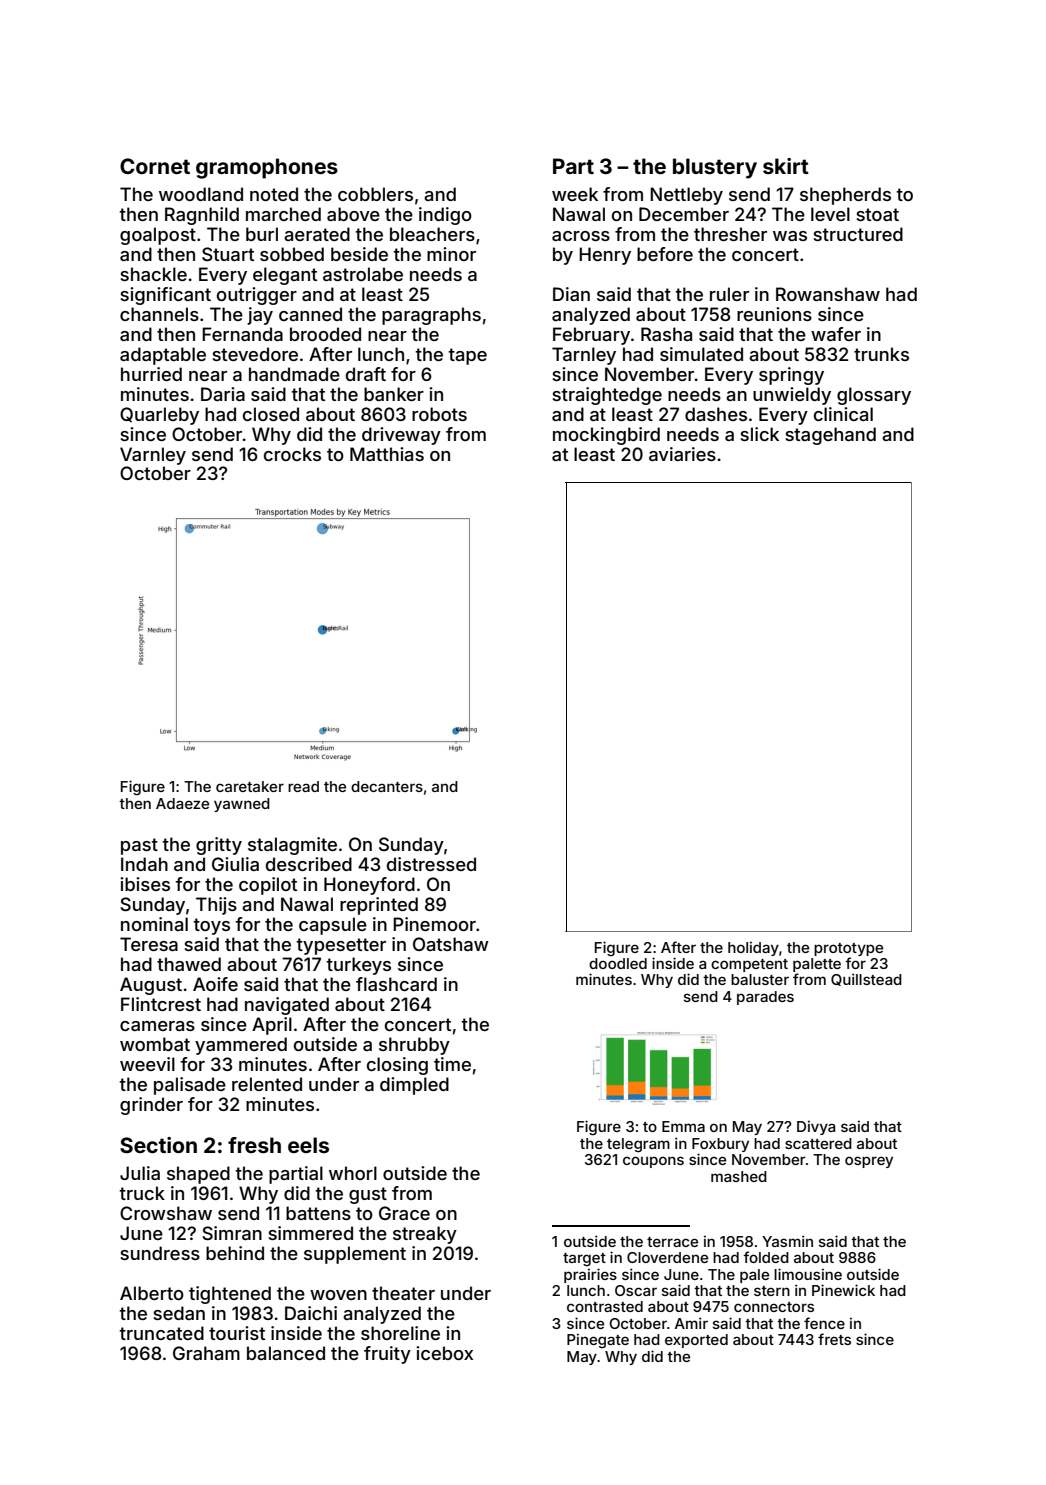  Describe the element at coordinates (581, 236) in the screenshot. I see `across` at that location.
